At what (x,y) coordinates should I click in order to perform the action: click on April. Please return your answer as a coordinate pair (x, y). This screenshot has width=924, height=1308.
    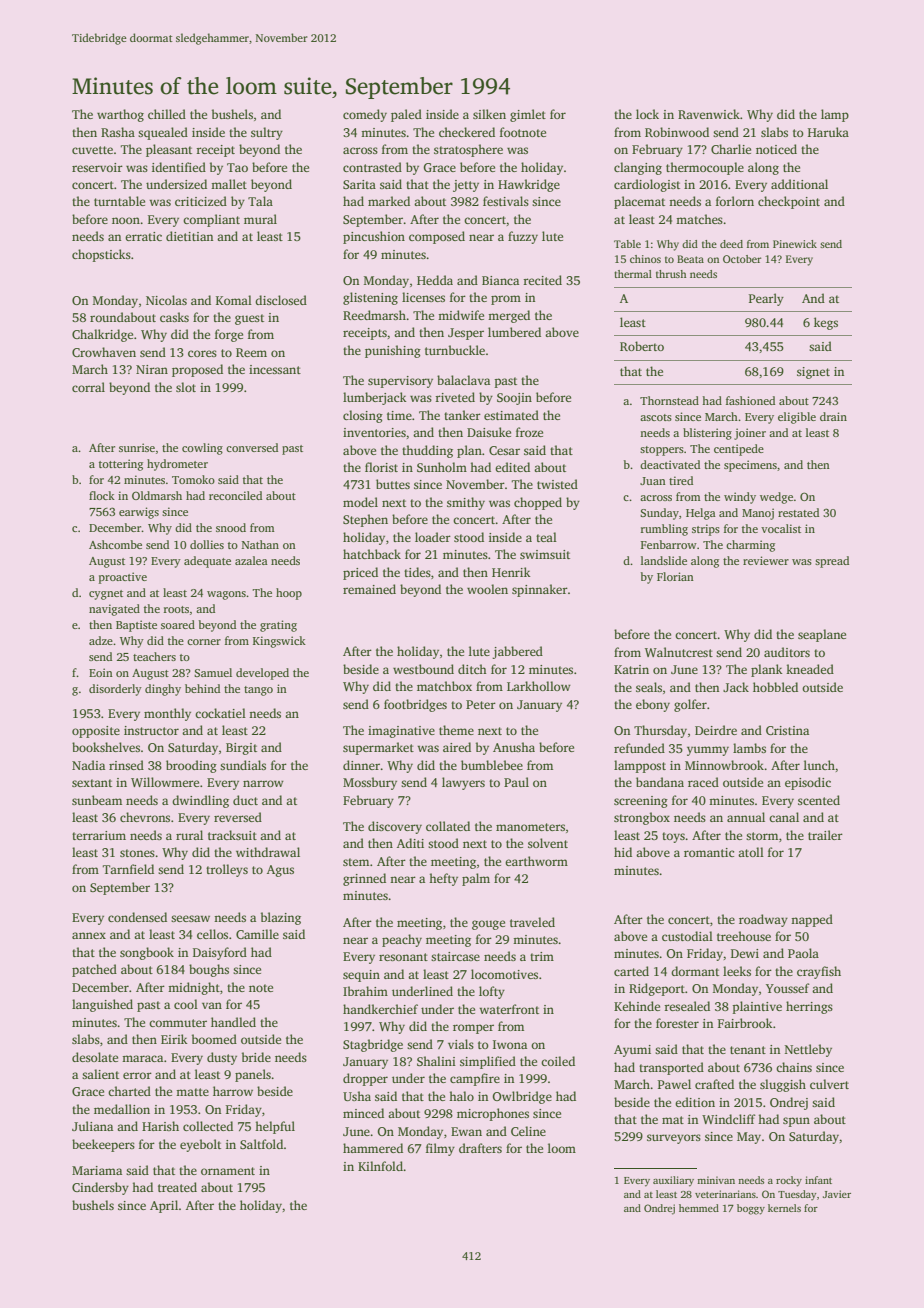
    Looking at the image, I should click on (164, 1206).
